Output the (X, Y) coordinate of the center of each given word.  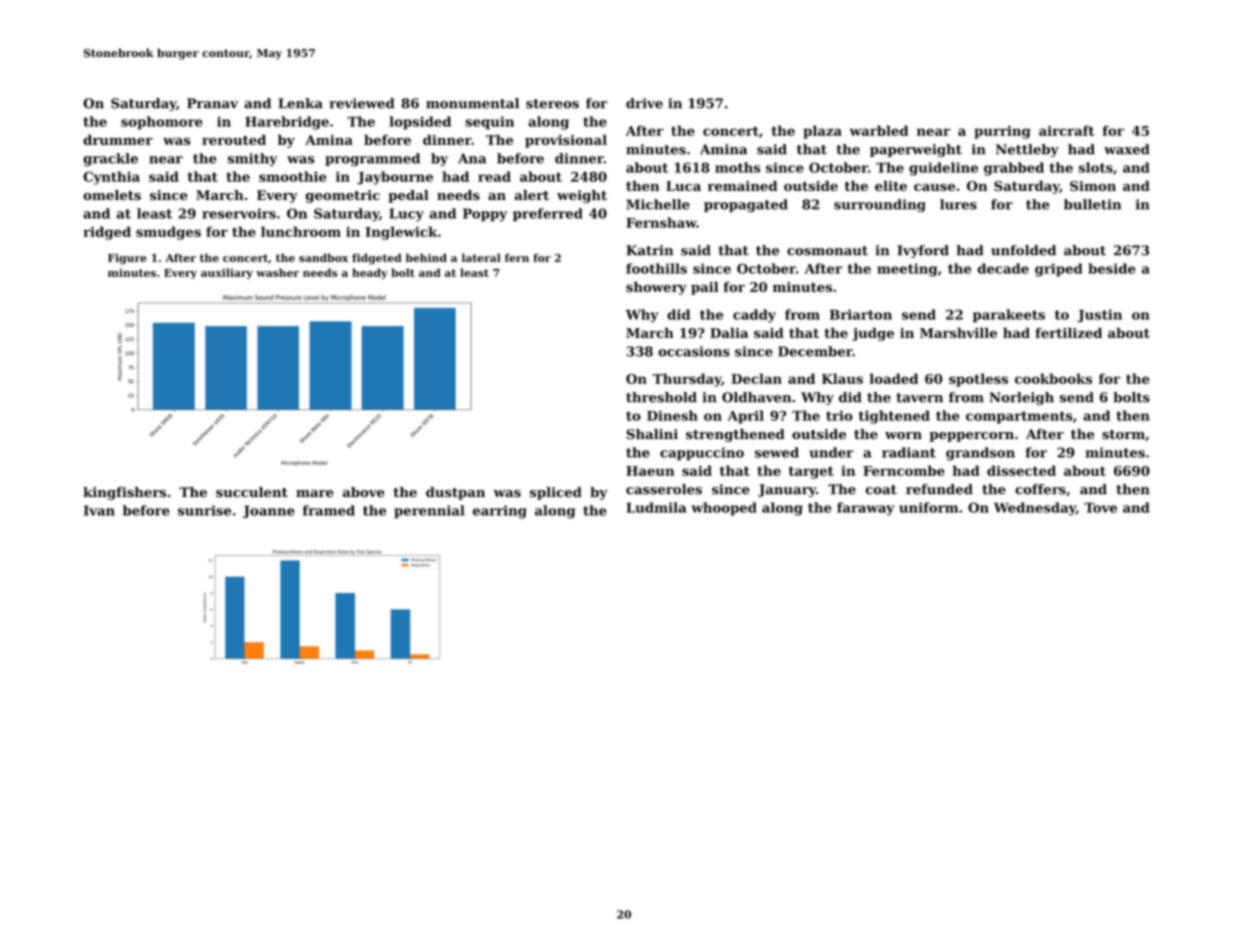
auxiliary (227, 273)
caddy (754, 316)
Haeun (650, 471)
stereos (552, 104)
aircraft (1067, 130)
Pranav (212, 103)
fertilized (1068, 332)
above (364, 492)
